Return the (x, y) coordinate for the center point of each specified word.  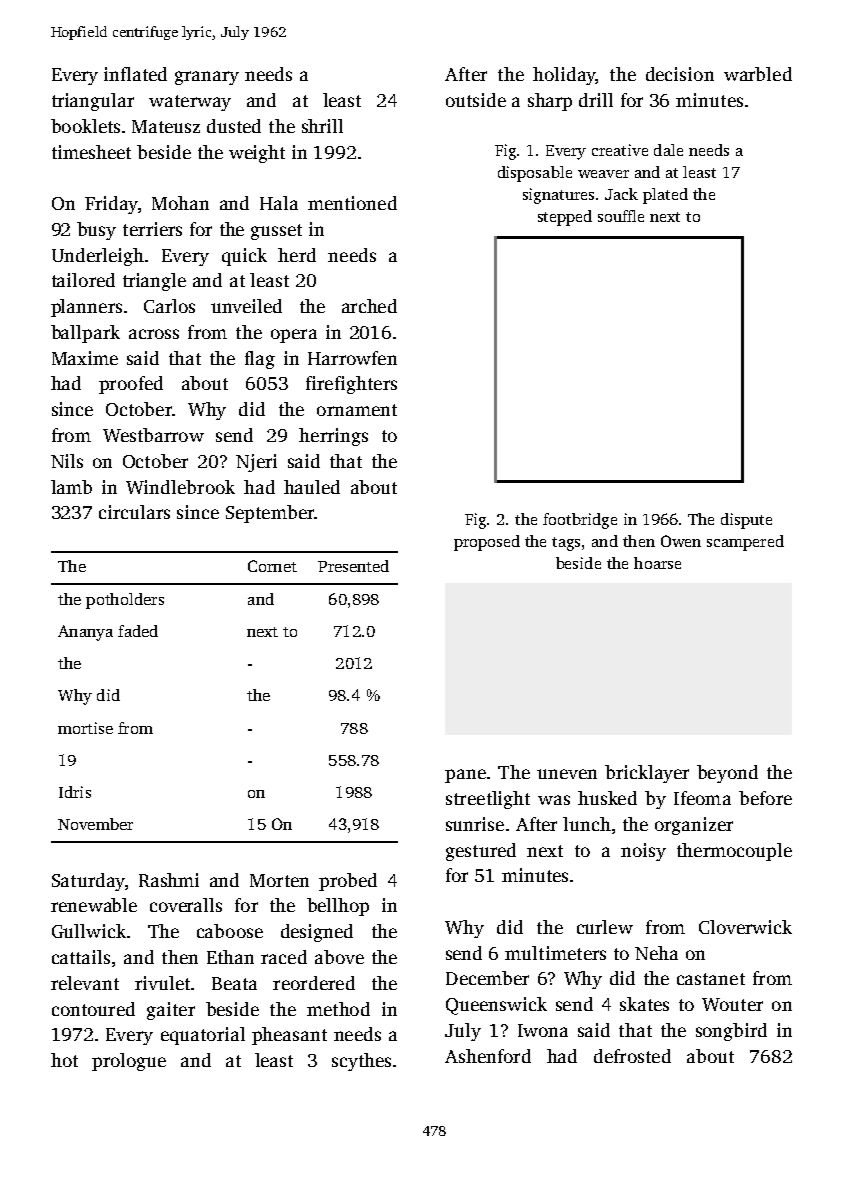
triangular (93, 102)
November (95, 824)
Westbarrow (153, 435)
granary (207, 78)
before (765, 798)
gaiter (171, 1011)
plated (665, 196)
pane (465, 776)
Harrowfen (352, 358)
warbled (758, 74)
